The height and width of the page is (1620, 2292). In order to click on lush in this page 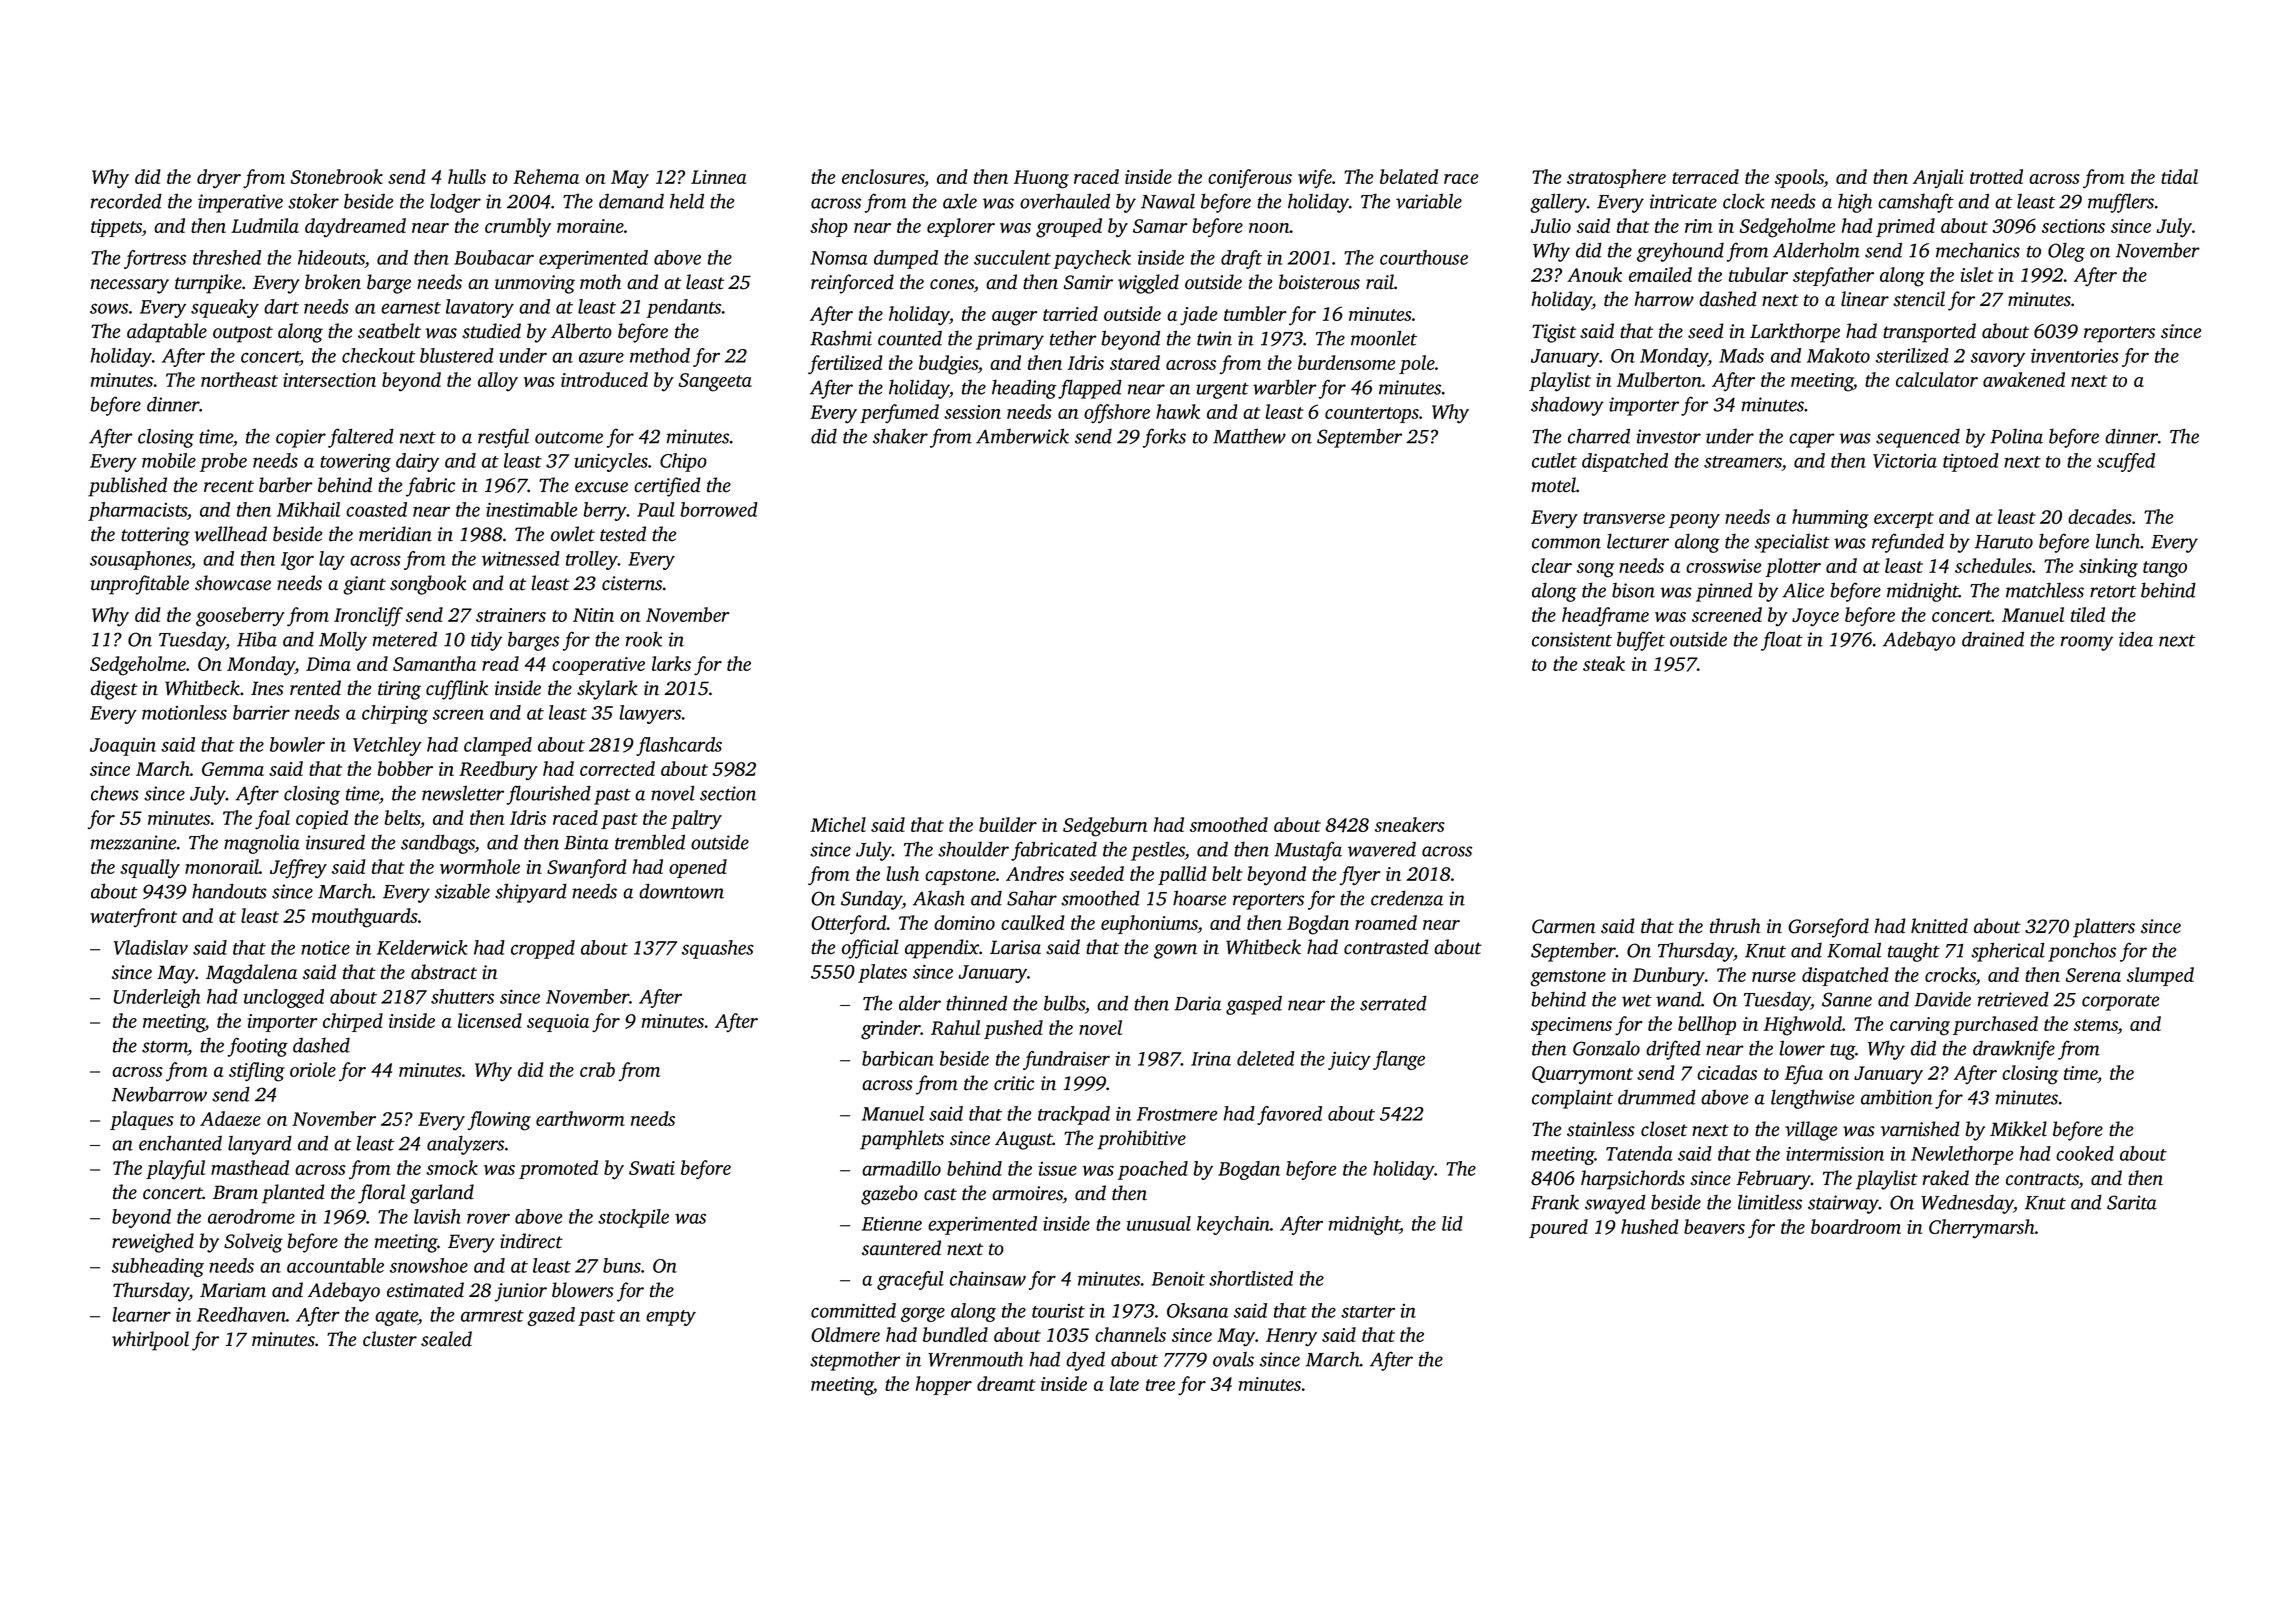, I will do `click(902, 873)`.
